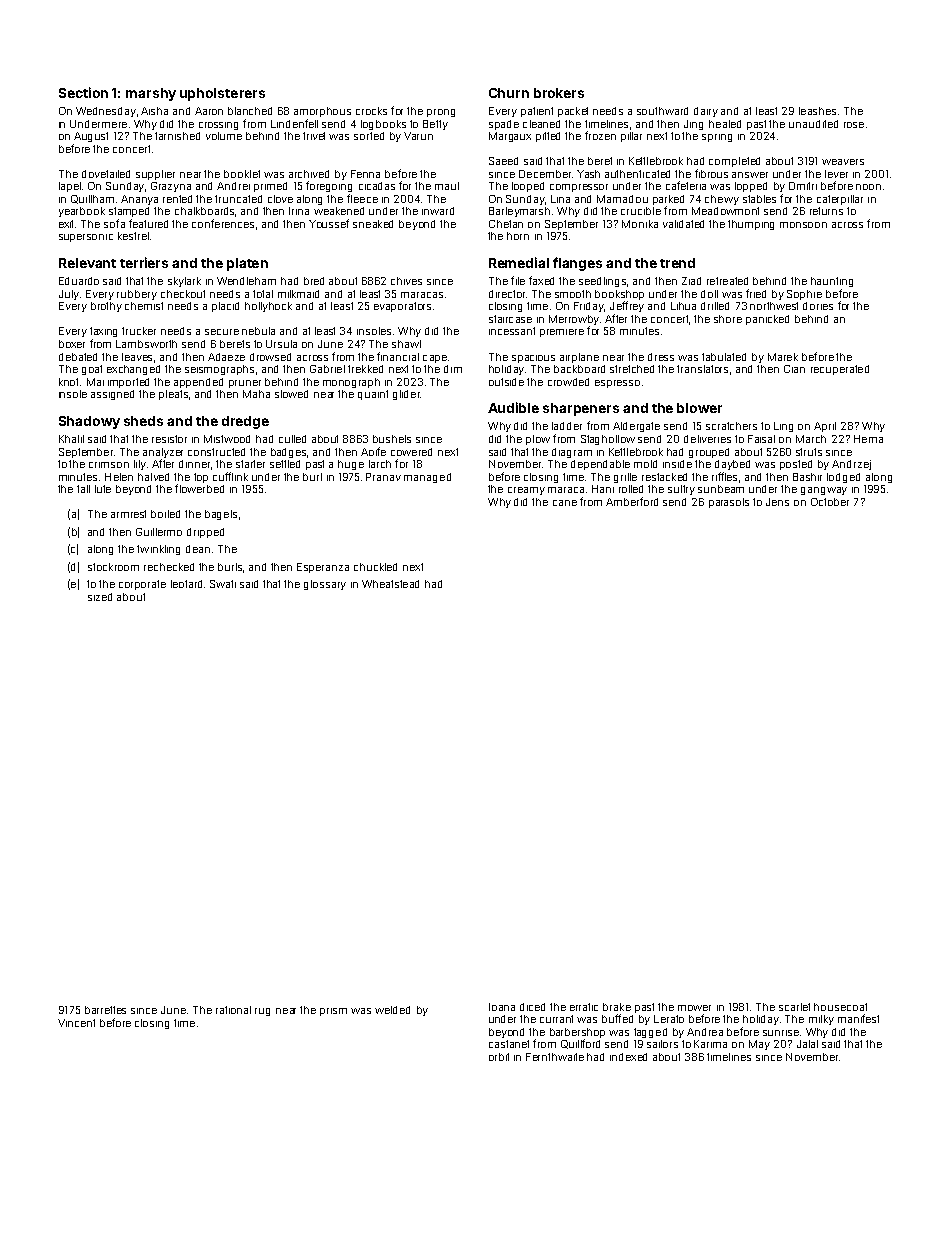 Image resolution: width=952 pixels, height=1233 pixels. What do you see at coordinates (375, 567) in the screenshot?
I see `chuckled` at bounding box center [375, 567].
